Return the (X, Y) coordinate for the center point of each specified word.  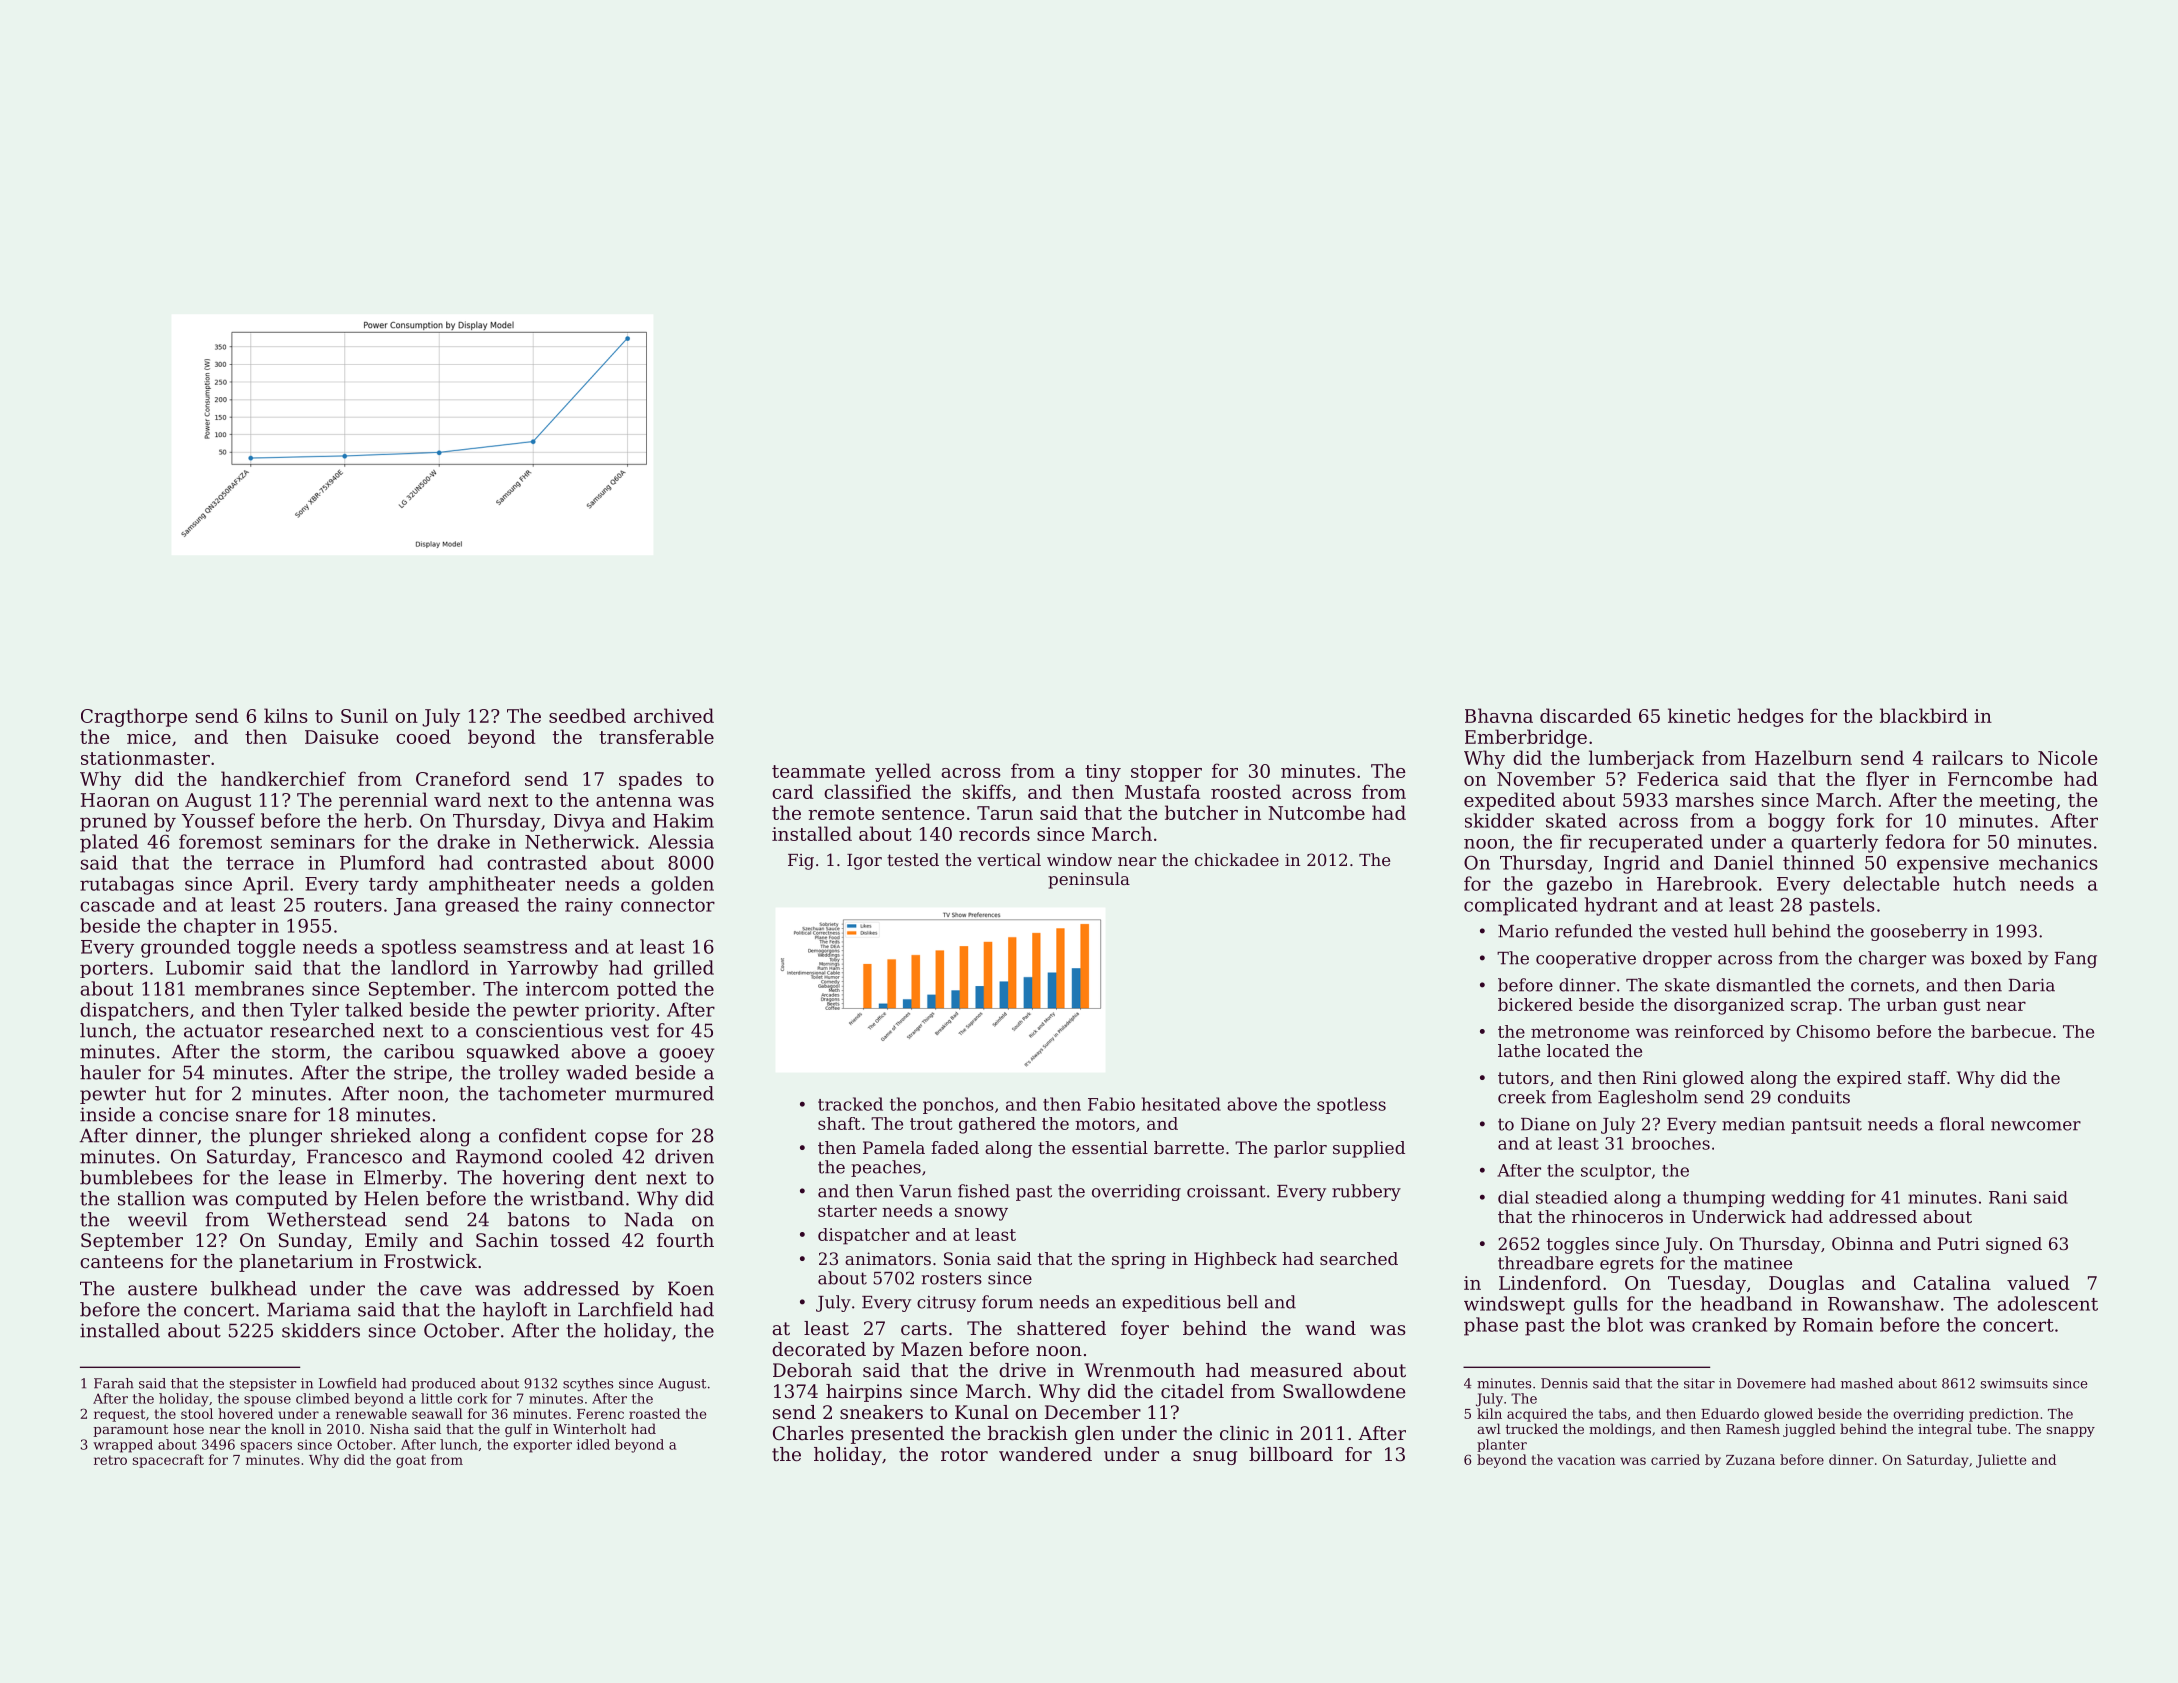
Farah (114, 1383)
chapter (220, 927)
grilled (684, 969)
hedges (1771, 717)
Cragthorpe (134, 717)
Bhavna (1499, 715)
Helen (391, 1198)
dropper (1677, 959)
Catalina (1952, 1282)
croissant (1226, 1191)
